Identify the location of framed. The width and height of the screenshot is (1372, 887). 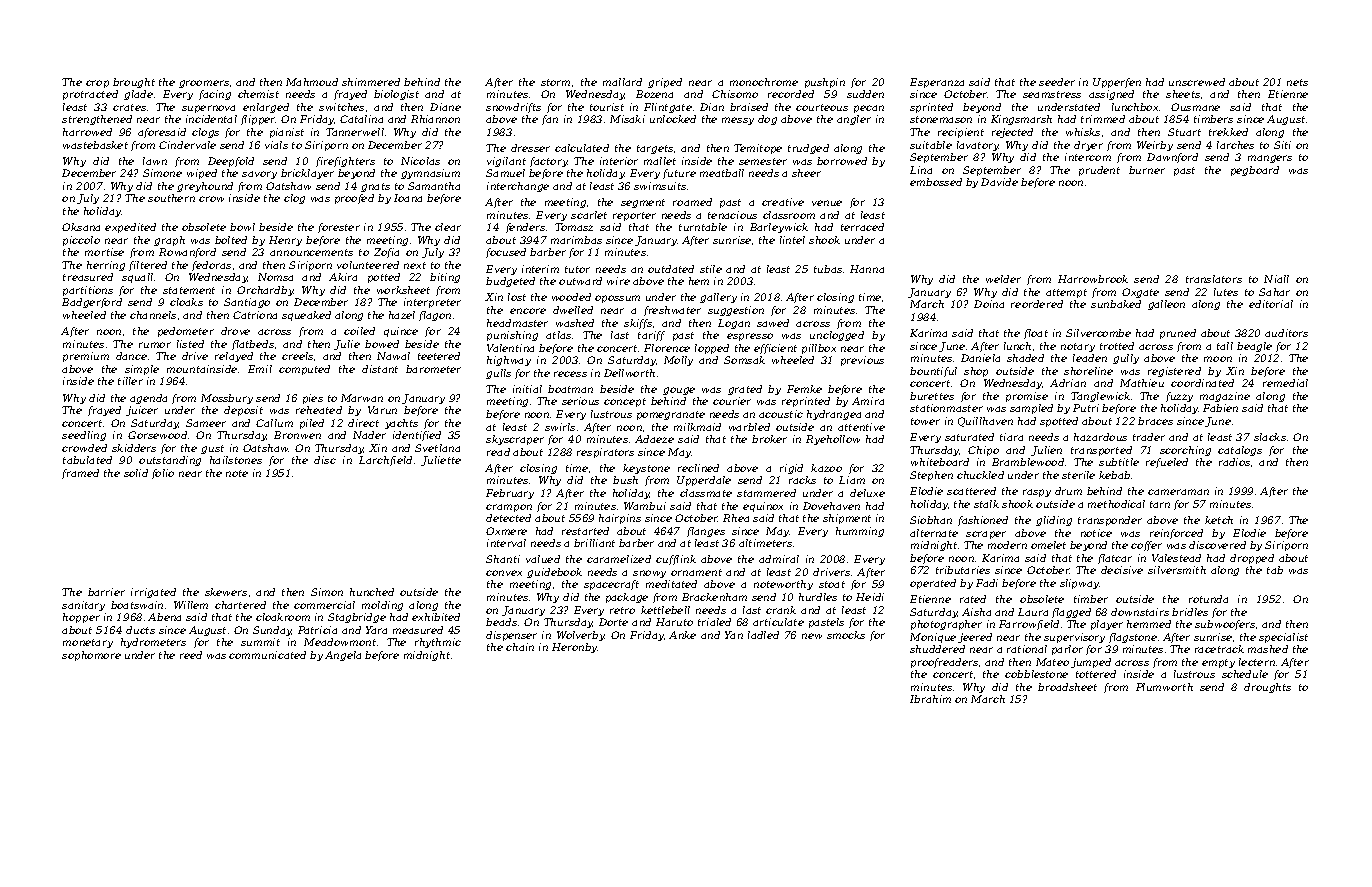
(80, 474).
